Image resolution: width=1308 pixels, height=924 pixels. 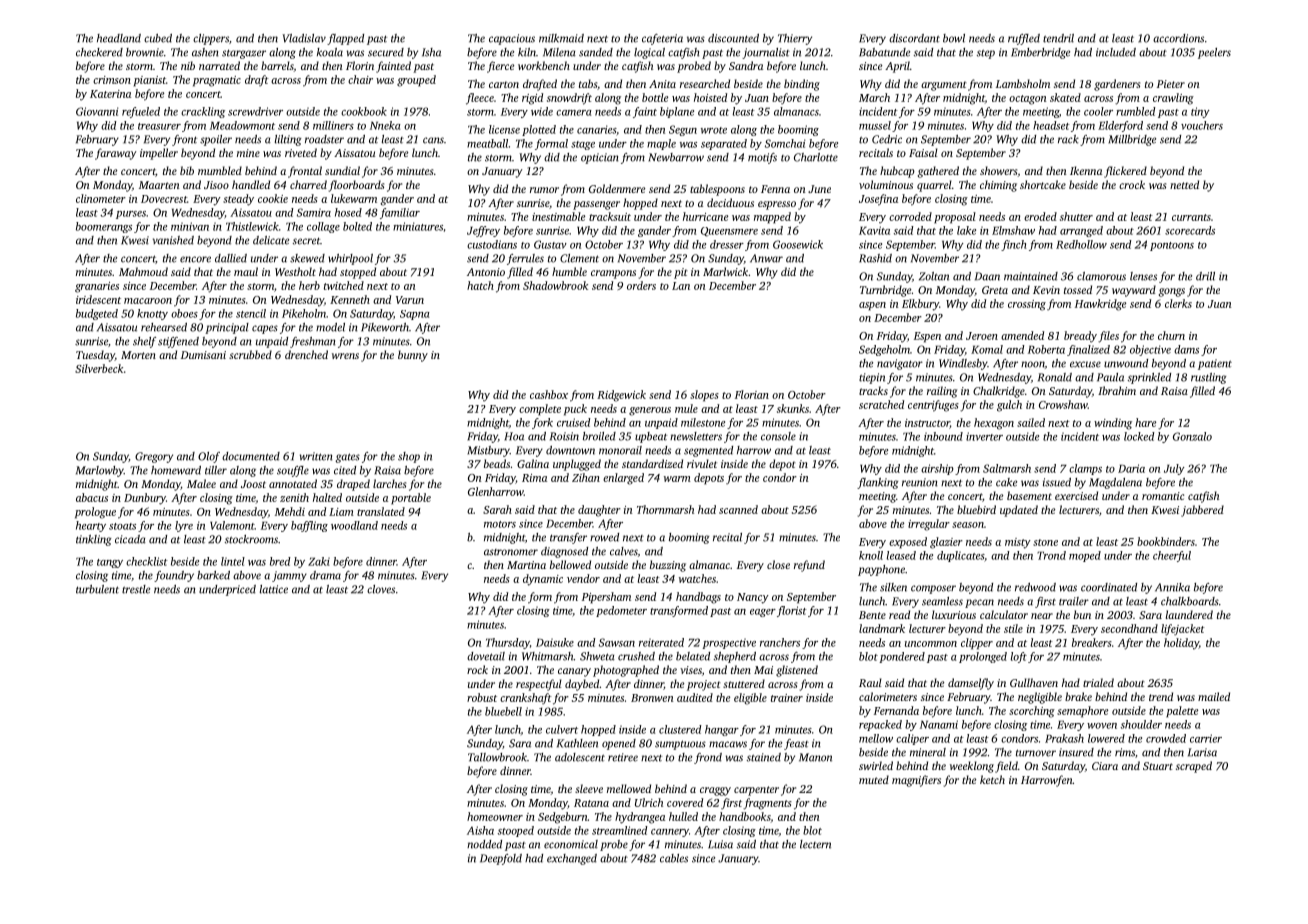 I want to click on Fenna, so click(x=775, y=189).
